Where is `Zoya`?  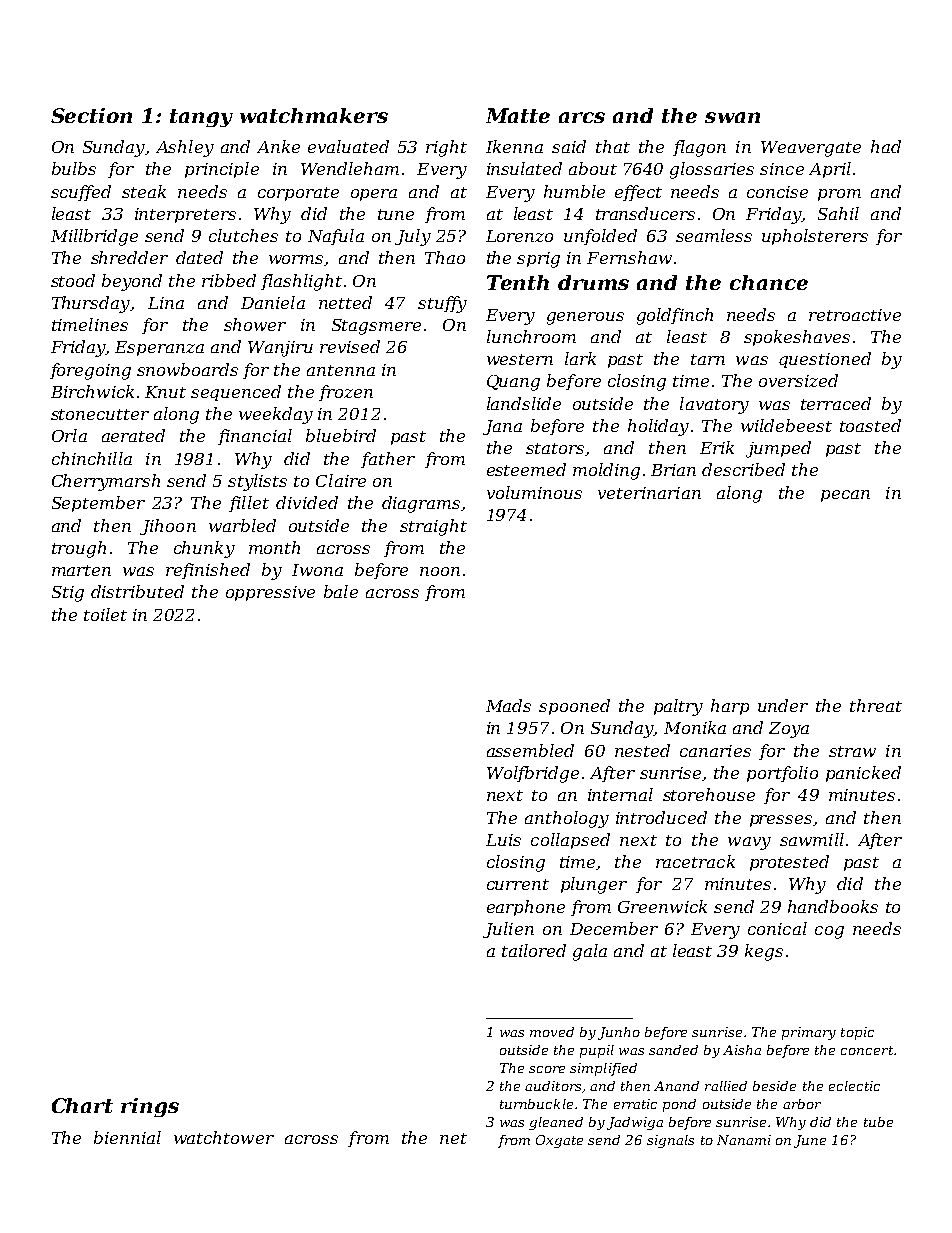
Zoya is located at coordinates (789, 730).
